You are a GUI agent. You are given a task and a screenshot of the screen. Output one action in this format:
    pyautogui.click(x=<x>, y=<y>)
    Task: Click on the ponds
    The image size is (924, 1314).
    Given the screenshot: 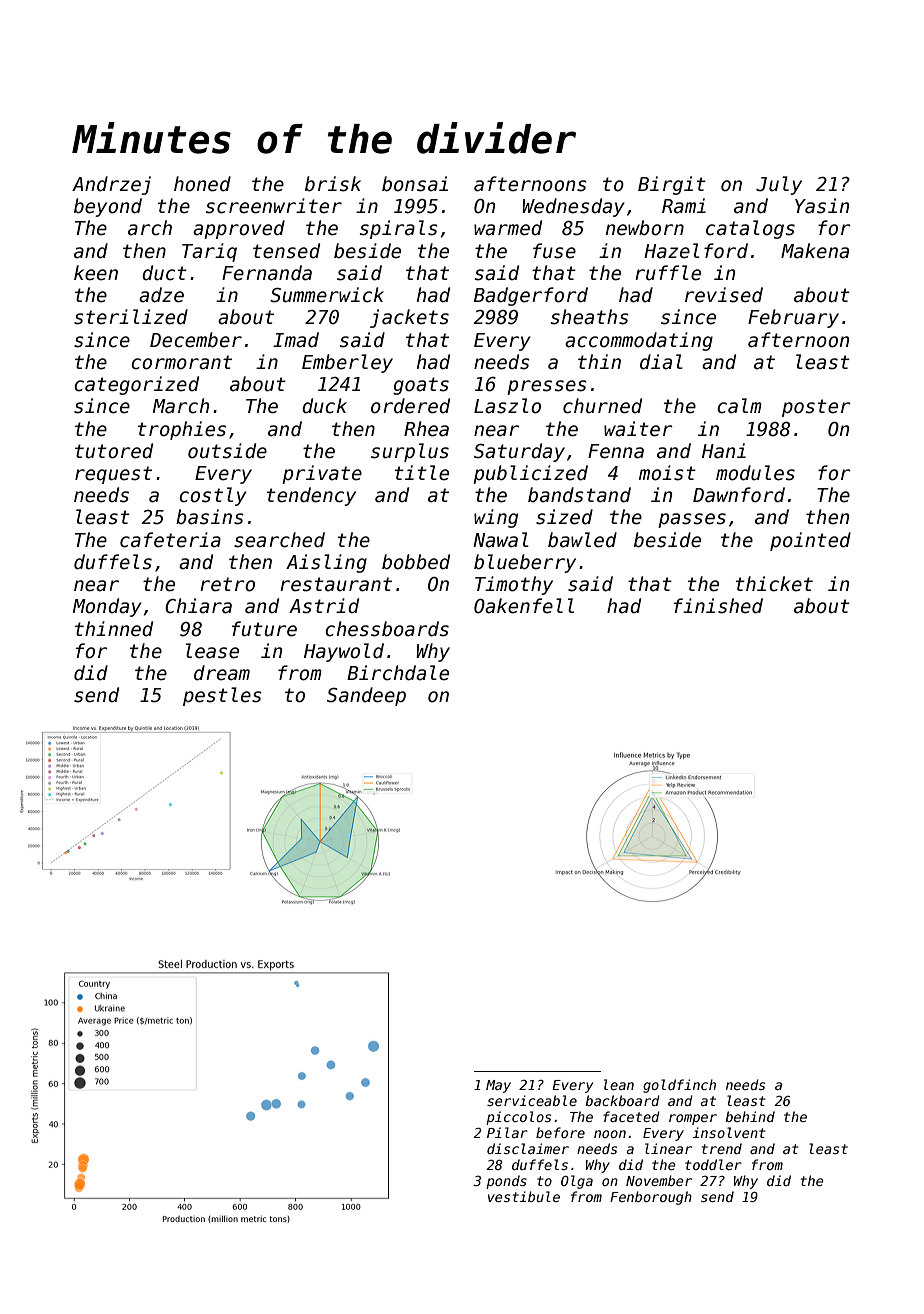 What is the action you would take?
    pyautogui.click(x=506, y=1182)
